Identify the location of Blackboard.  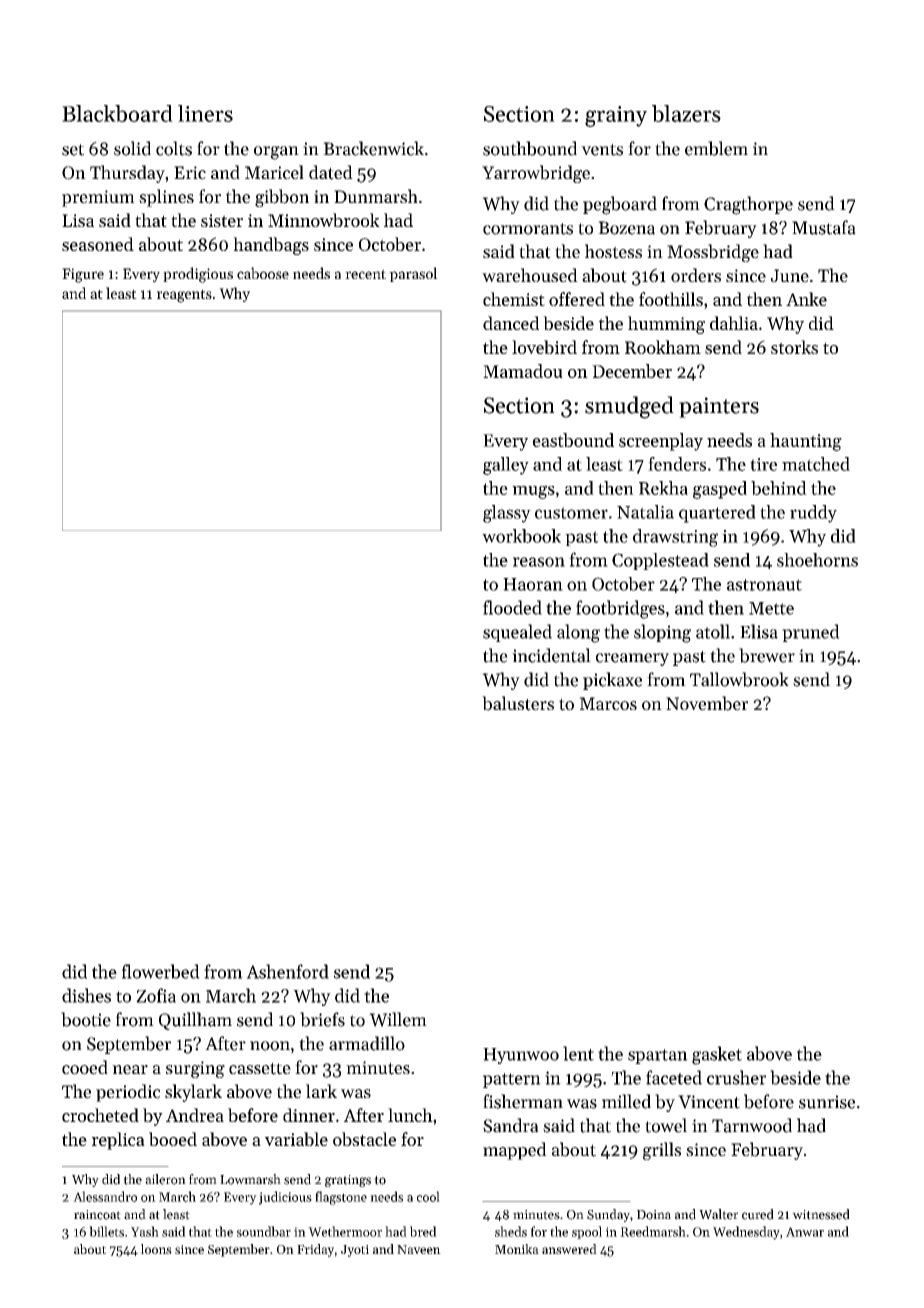
(117, 113).
